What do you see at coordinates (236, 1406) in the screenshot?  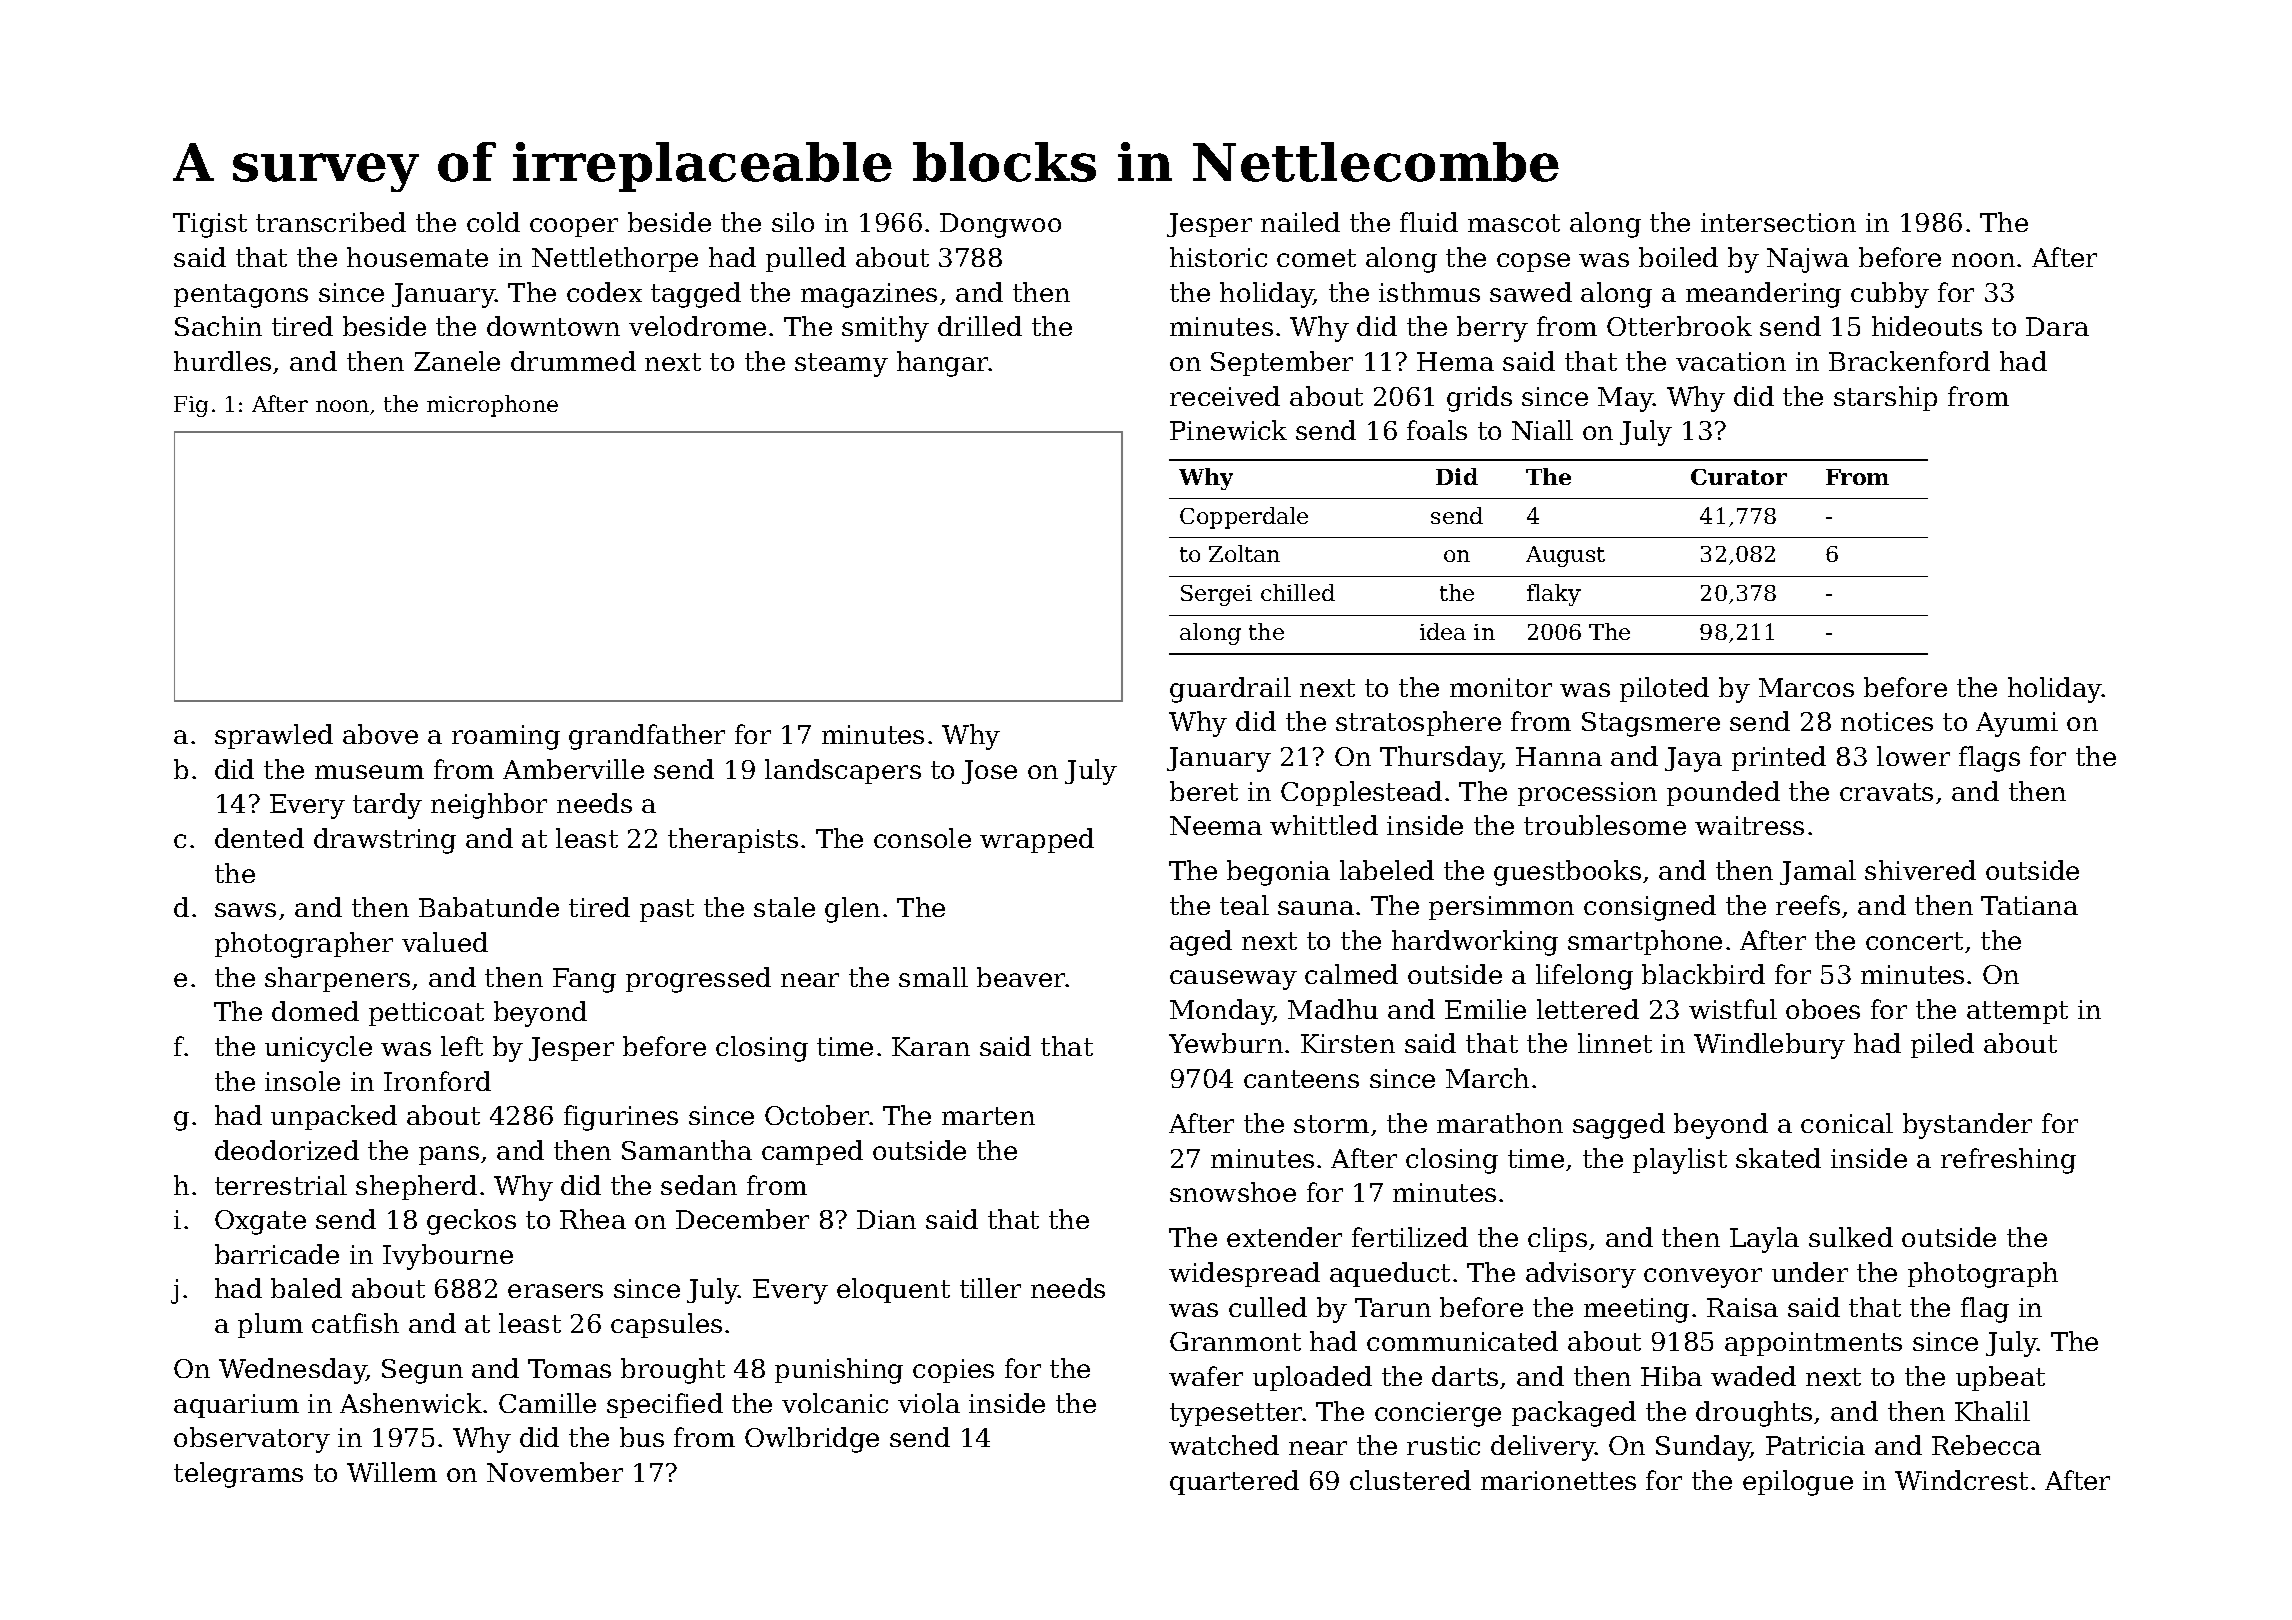 I see `aquarium` at bounding box center [236, 1406].
